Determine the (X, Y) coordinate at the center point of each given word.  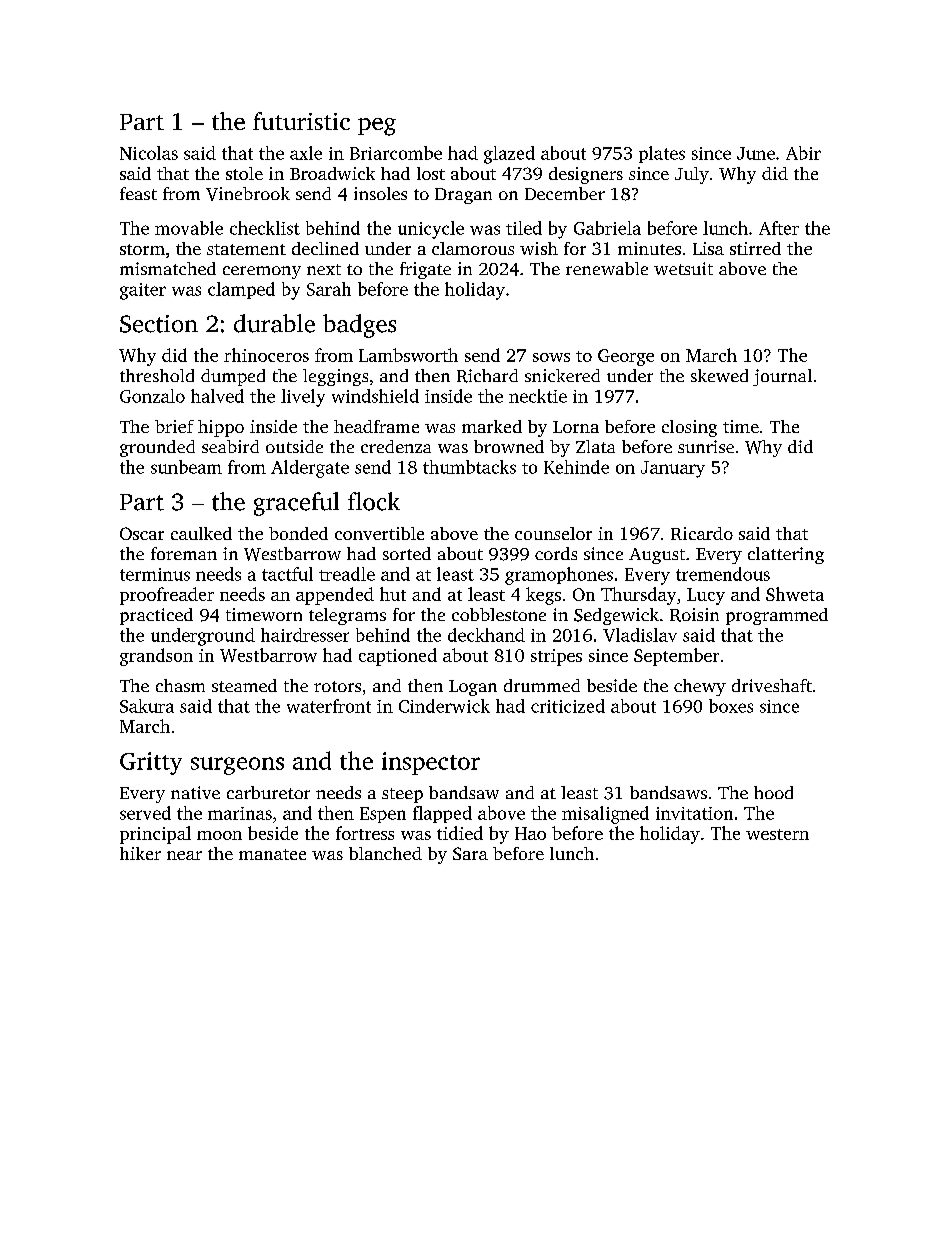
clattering (786, 555)
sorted (407, 553)
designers (586, 175)
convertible (379, 533)
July (692, 175)
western (777, 834)
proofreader (167, 596)
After (779, 228)
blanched (385, 853)
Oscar (142, 533)
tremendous (723, 574)
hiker (140, 853)
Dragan (463, 196)
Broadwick (332, 173)
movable (189, 228)
